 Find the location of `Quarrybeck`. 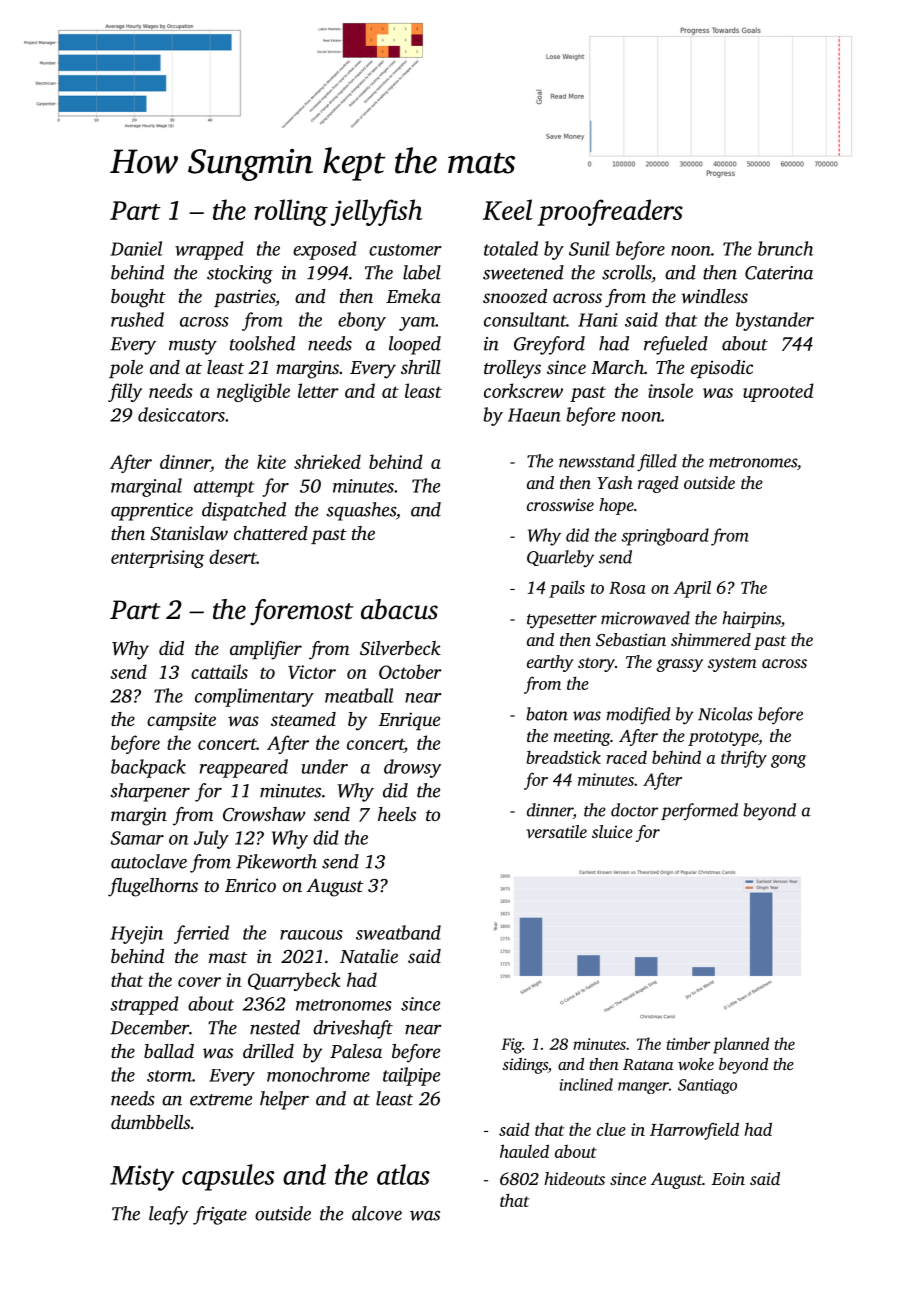

Quarrybeck is located at coordinates (294, 981).
